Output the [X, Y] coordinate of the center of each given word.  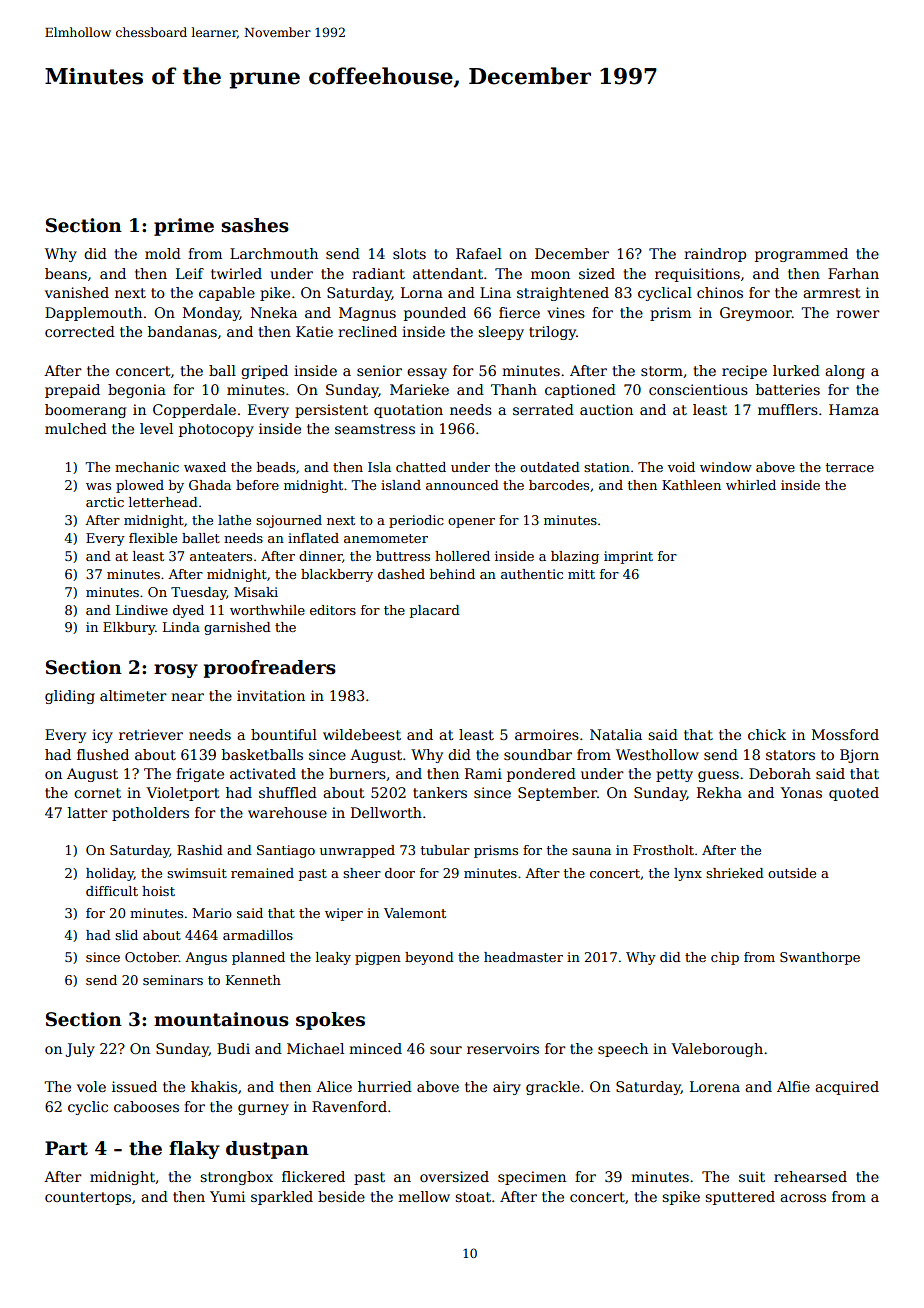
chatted [421, 467]
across [803, 1198]
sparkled [282, 1198]
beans [66, 273]
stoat [473, 1197]
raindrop [715, 255]
